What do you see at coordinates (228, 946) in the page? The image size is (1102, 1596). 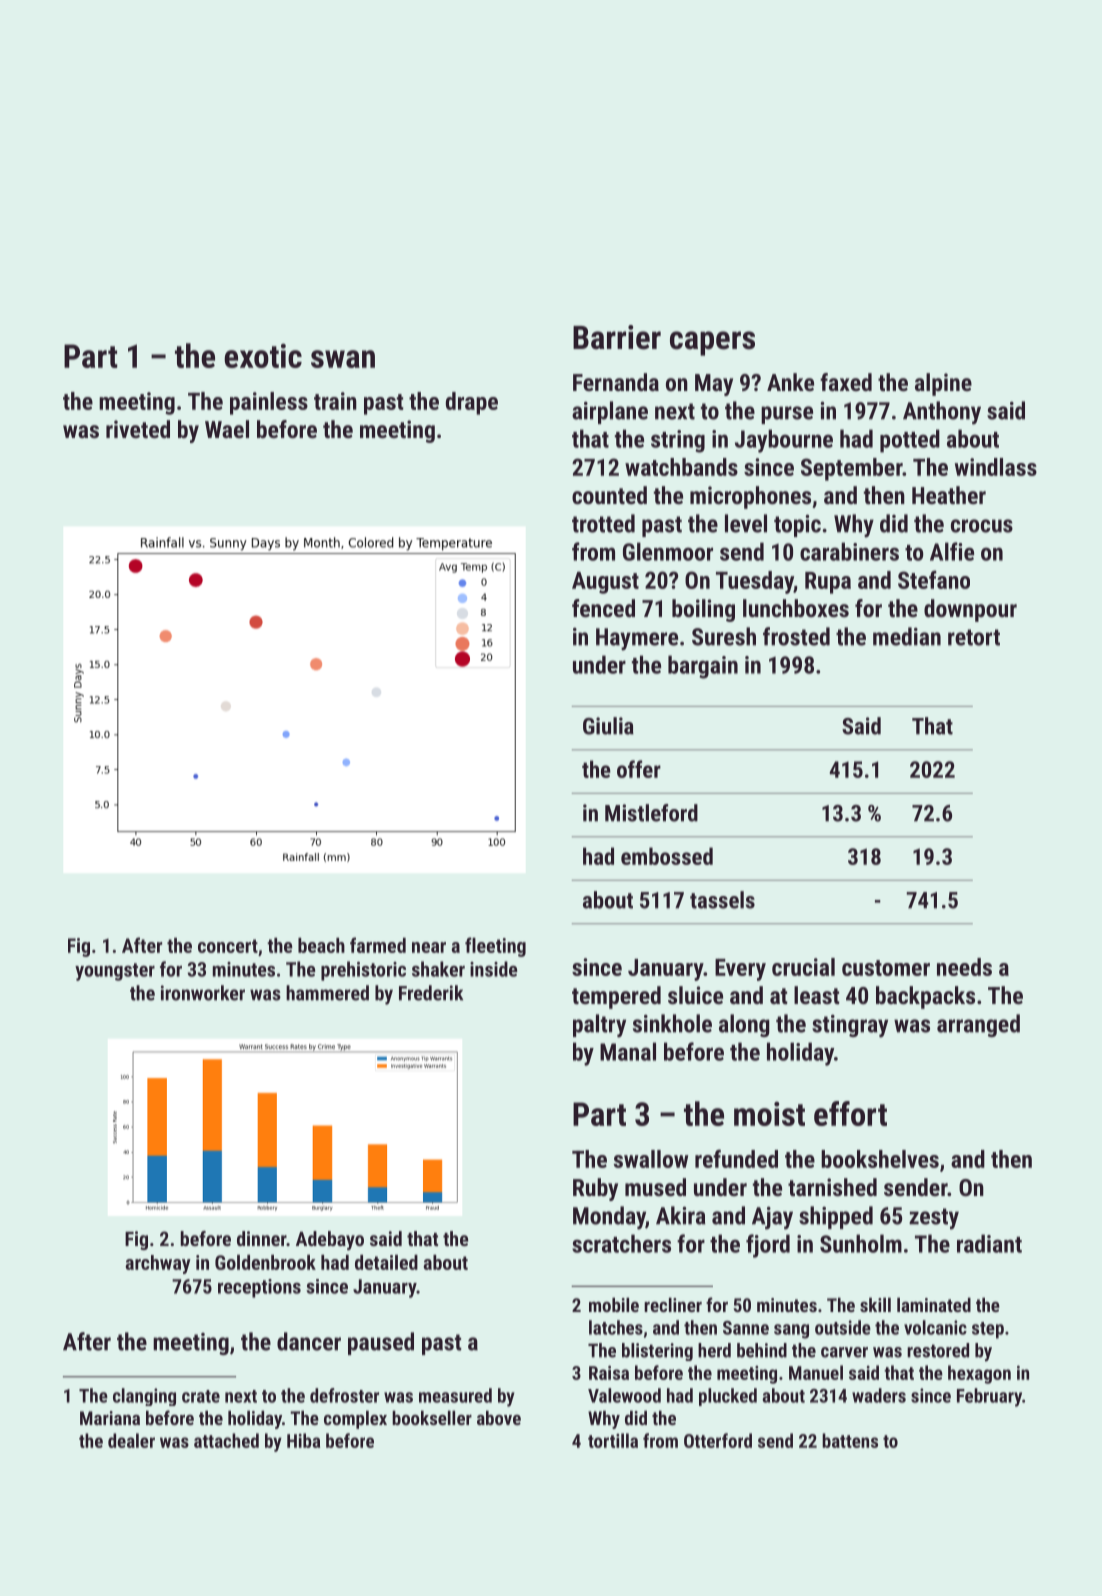 I see `concert` at bounding box center [228, 946].
